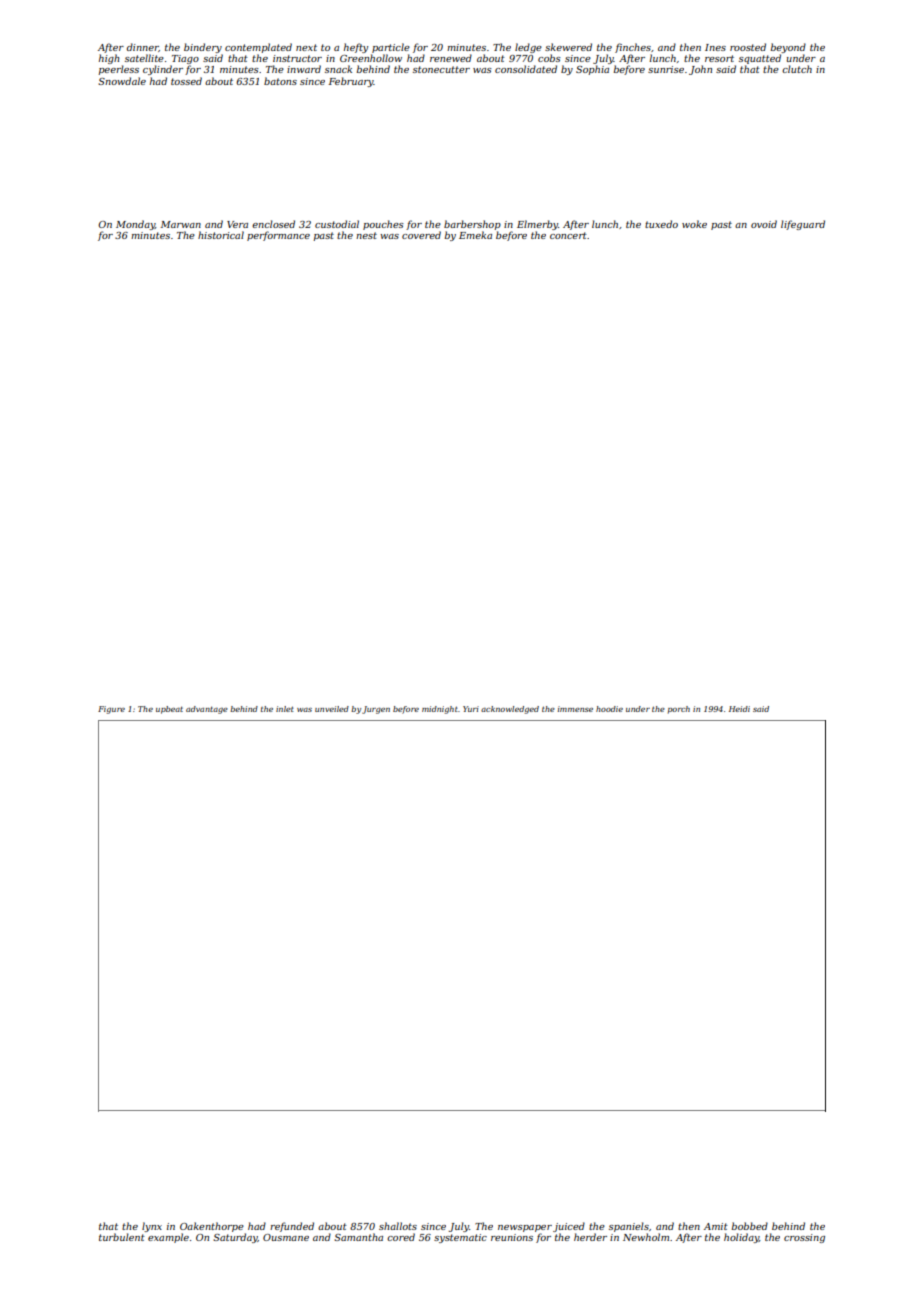 The width and height of the document is (924, 1308). What do you see at coordinates (122, 1237) in the document?
I see `turbulent` at bounding box center [122, 1237].
